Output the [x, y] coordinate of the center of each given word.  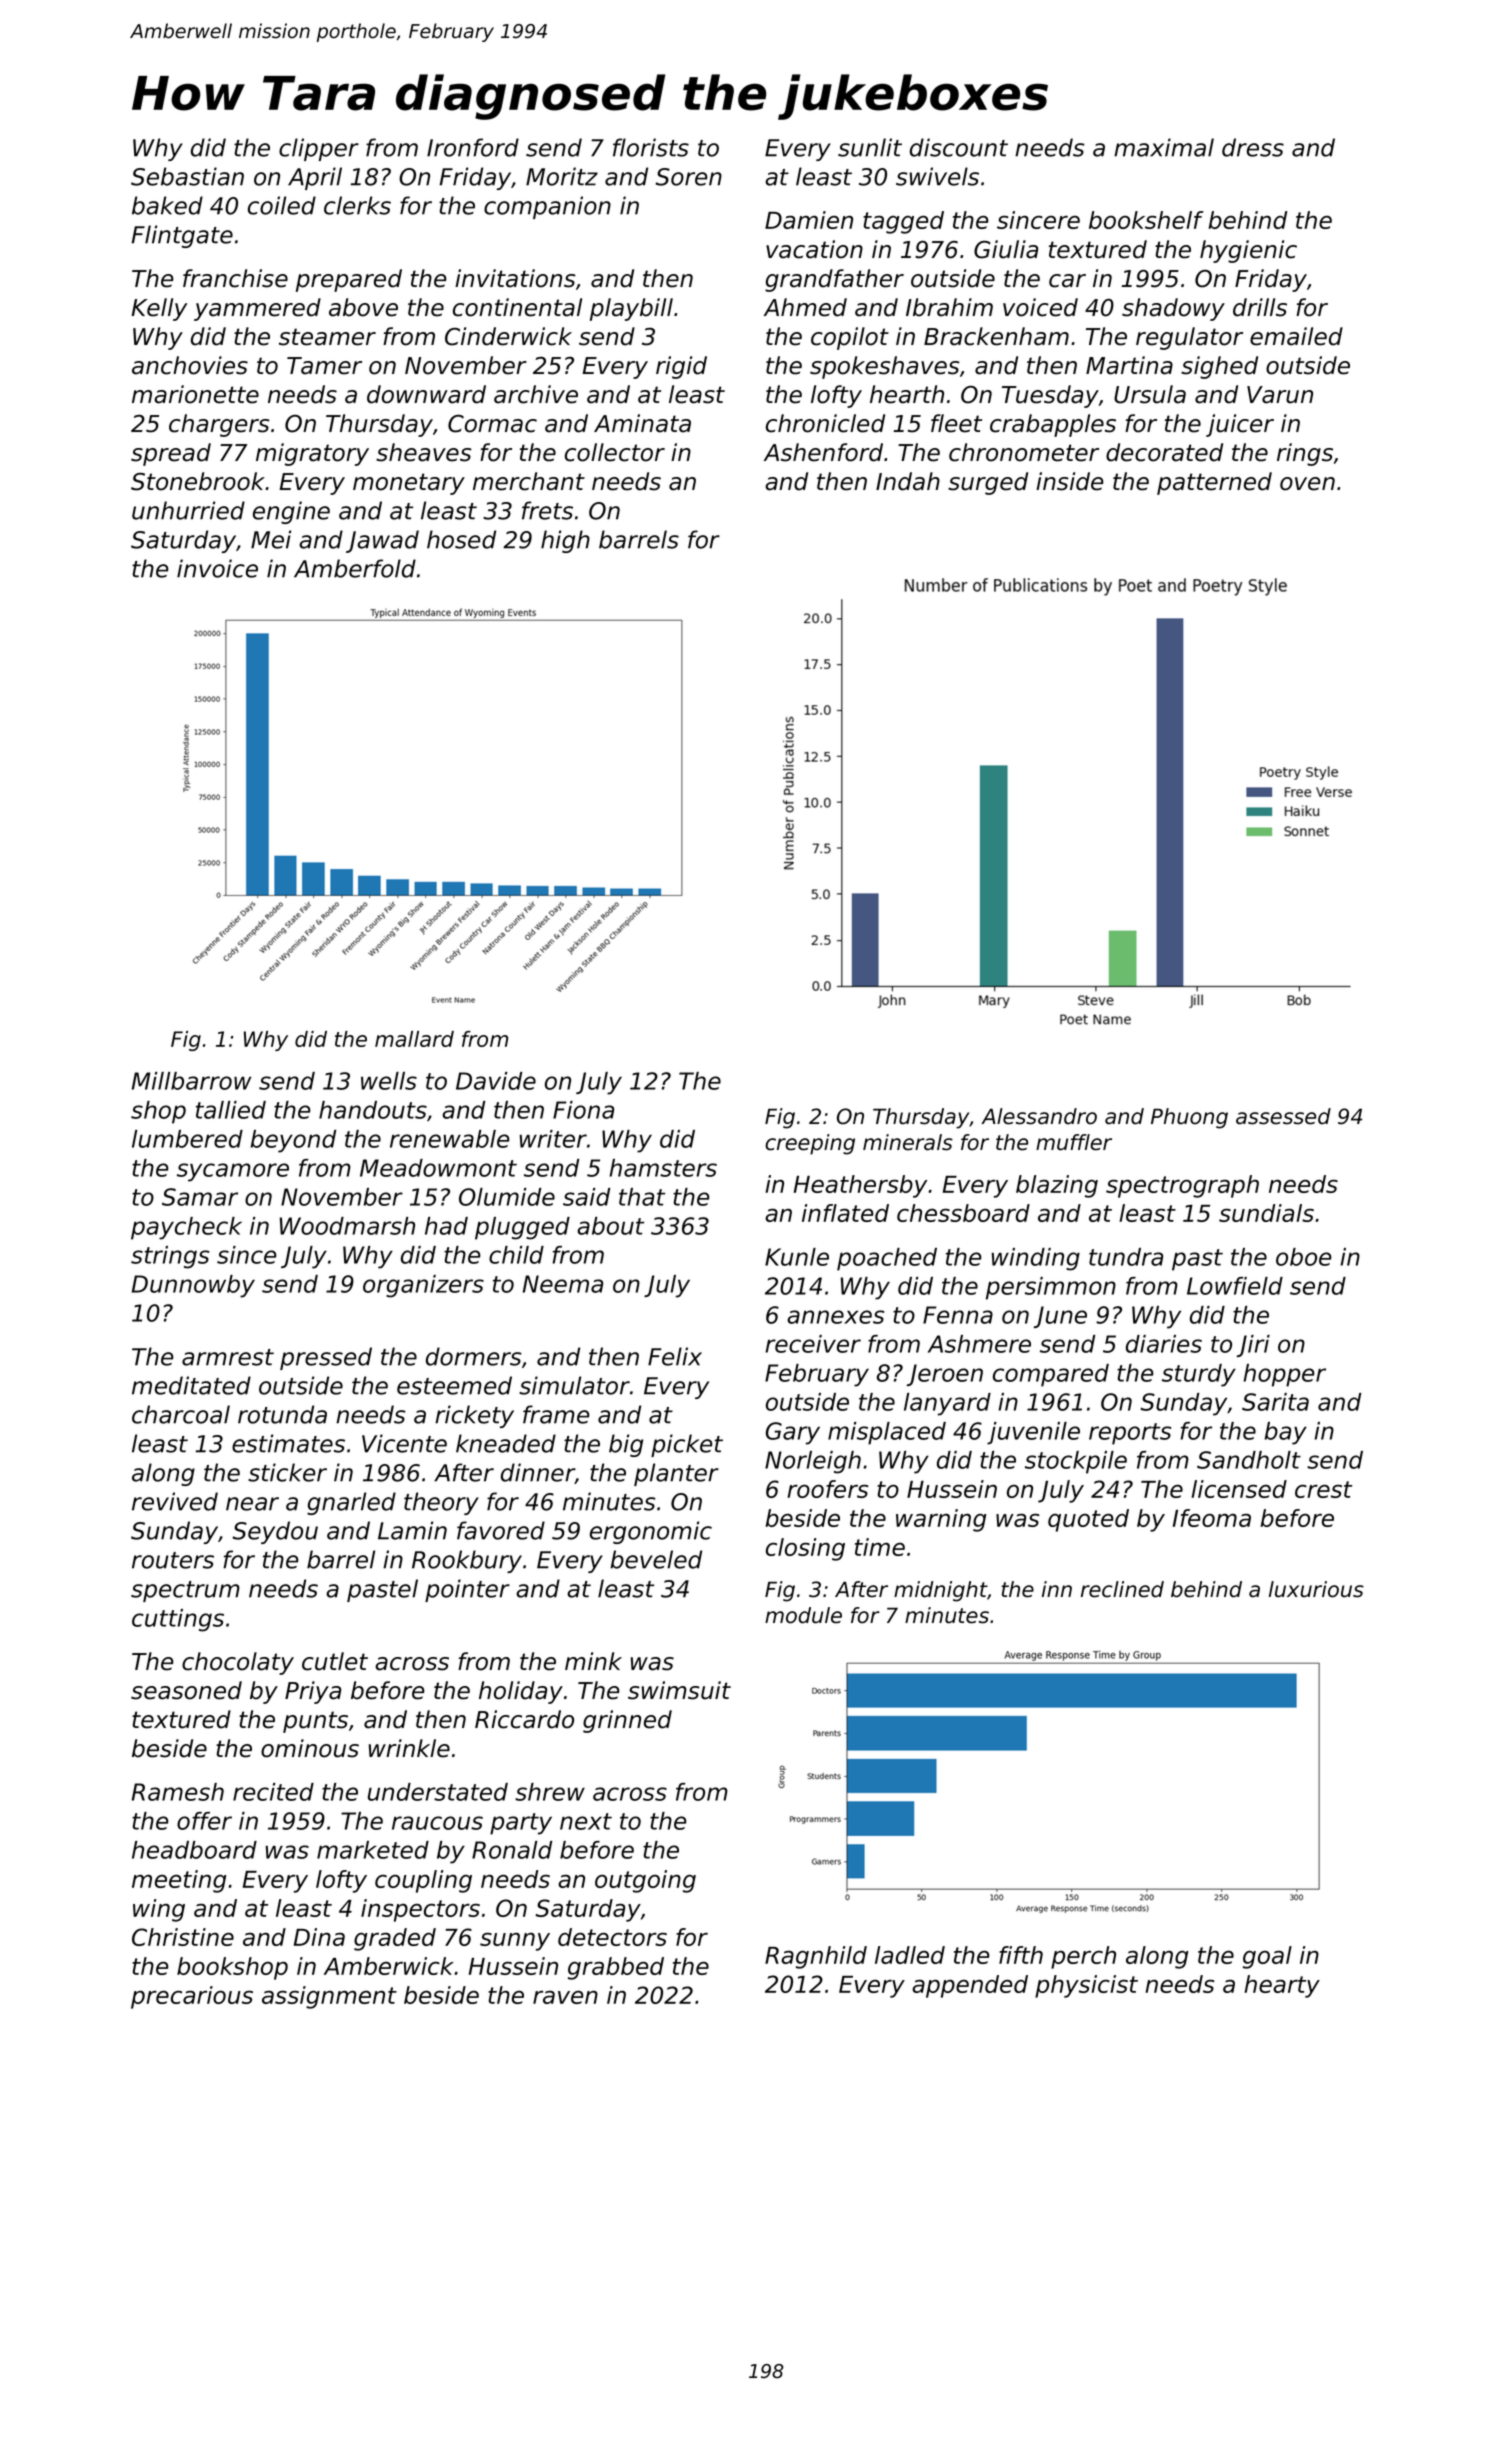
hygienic [1248, 251]
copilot [850, 338]
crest [1323, 1489]
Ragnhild [816, 1957]
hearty [1282, 1986]
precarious [192, 1997]
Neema [563, 1284]
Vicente [404, 1443]
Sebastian [187, 176]
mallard [414, 1039]
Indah [908, 481]
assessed [1283, 1116]
